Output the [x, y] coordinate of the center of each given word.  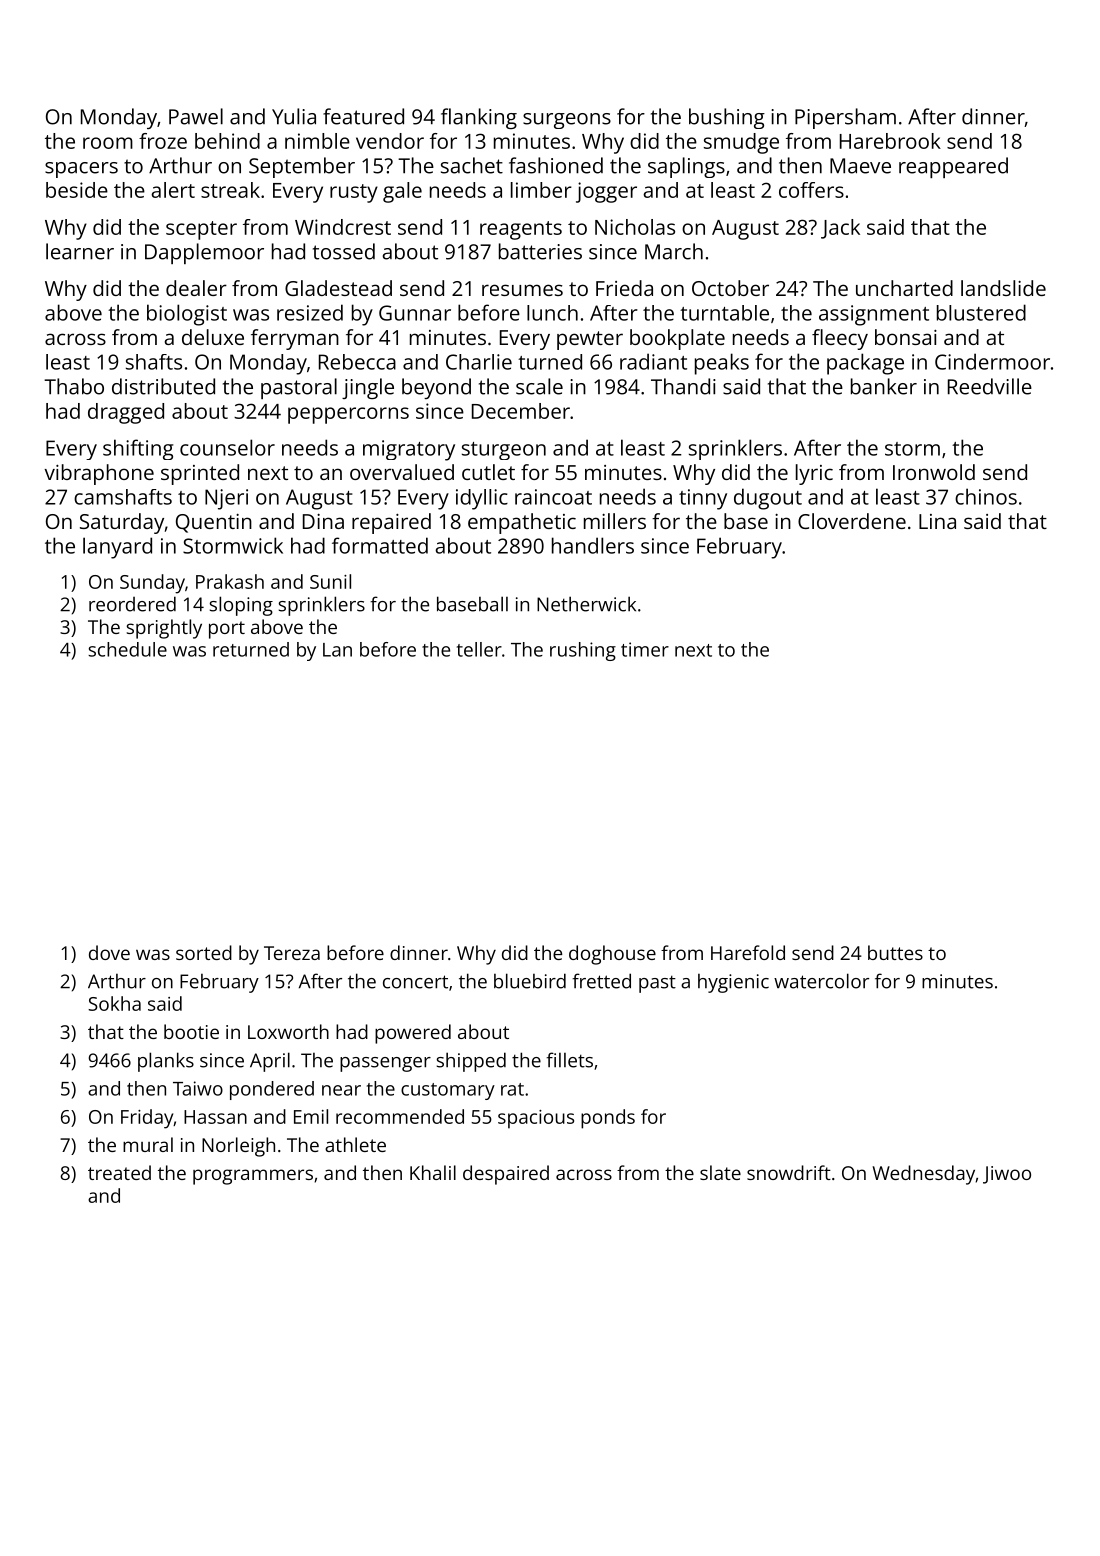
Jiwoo [1007, 1175]
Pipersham [845, 118]
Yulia [294, 116]
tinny [703, 499]
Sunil [330, 581]
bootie [191, 1031]
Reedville [990, 386]
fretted [601, 981]
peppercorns [348, 415]
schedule [127, 649]
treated [119, 1172]
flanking [479, 118]
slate [720, 1172]
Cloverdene [852, 521]
